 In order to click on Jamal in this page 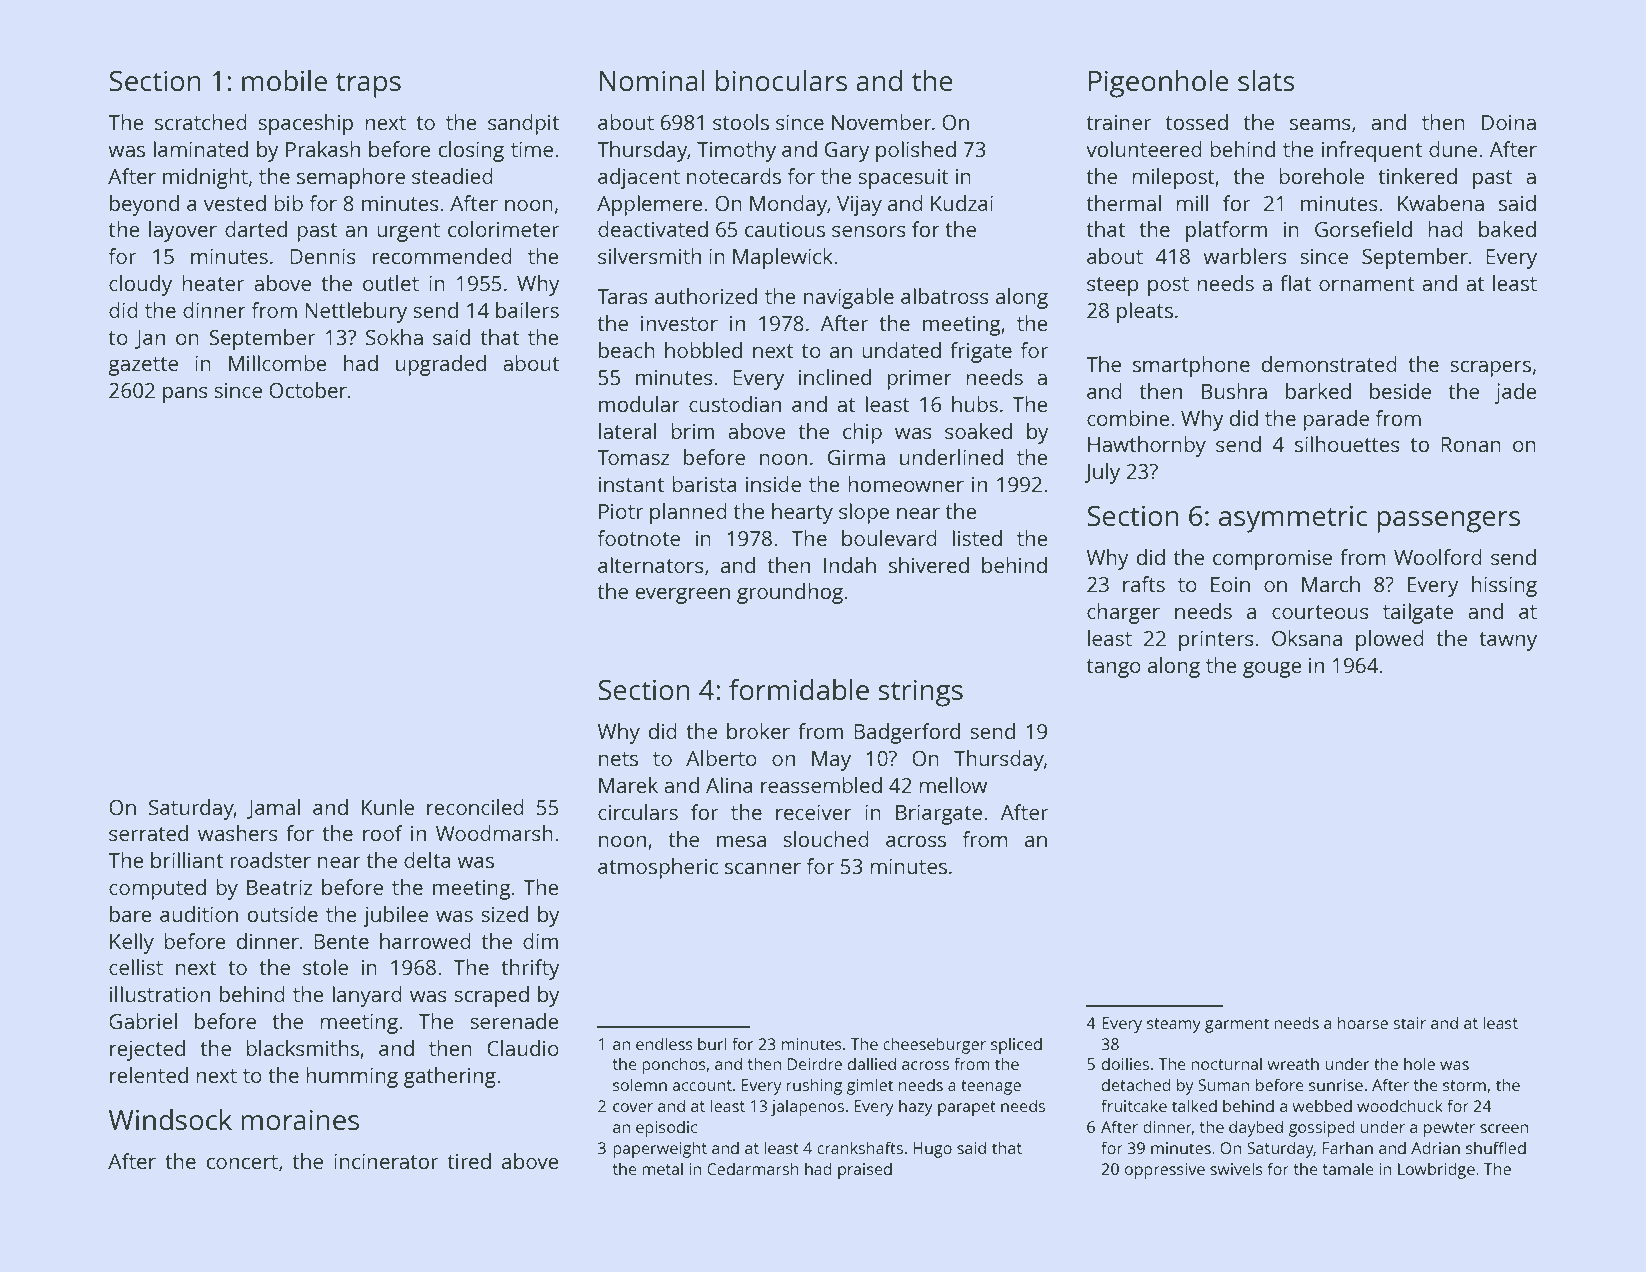, I will do `click(273, 809)`.
